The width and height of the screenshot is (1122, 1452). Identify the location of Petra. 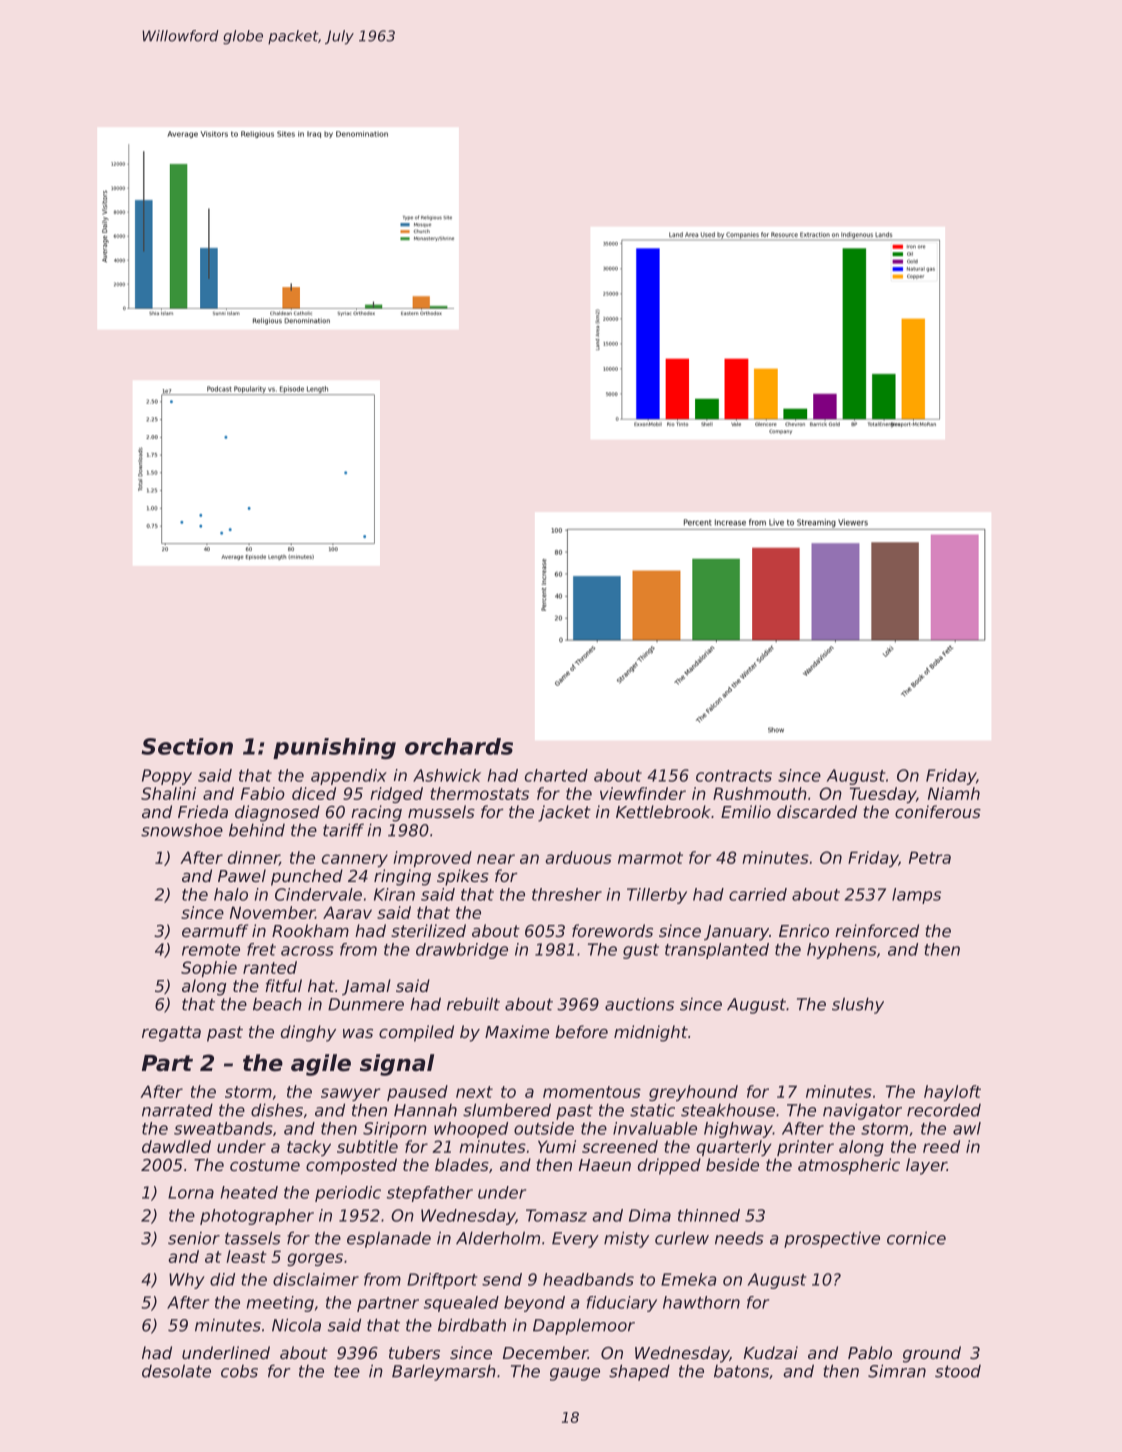
(930, 857).
